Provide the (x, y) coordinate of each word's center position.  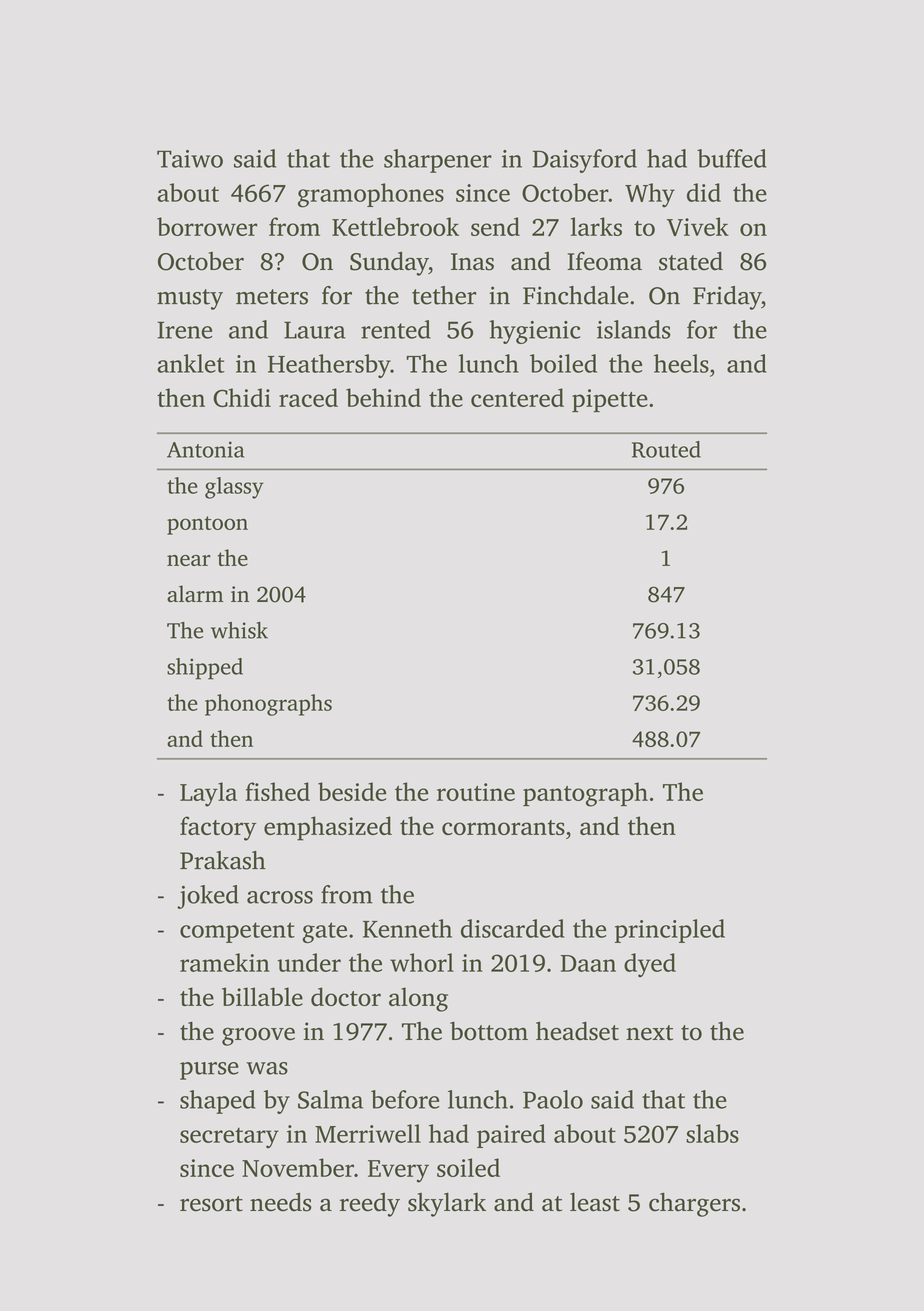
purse (209, 1071)
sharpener (438, 161)
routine (476, 792)
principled (670, 931)
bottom (489, 1031)
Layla (208, 794)
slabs (712, 1133)
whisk (239, 630)
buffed (732, 158)
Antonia (206, 449)
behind (383, 397)
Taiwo (190, 159)
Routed (666, 449)
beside (352, 791)
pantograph (585, 794)
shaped (218, 1102)
